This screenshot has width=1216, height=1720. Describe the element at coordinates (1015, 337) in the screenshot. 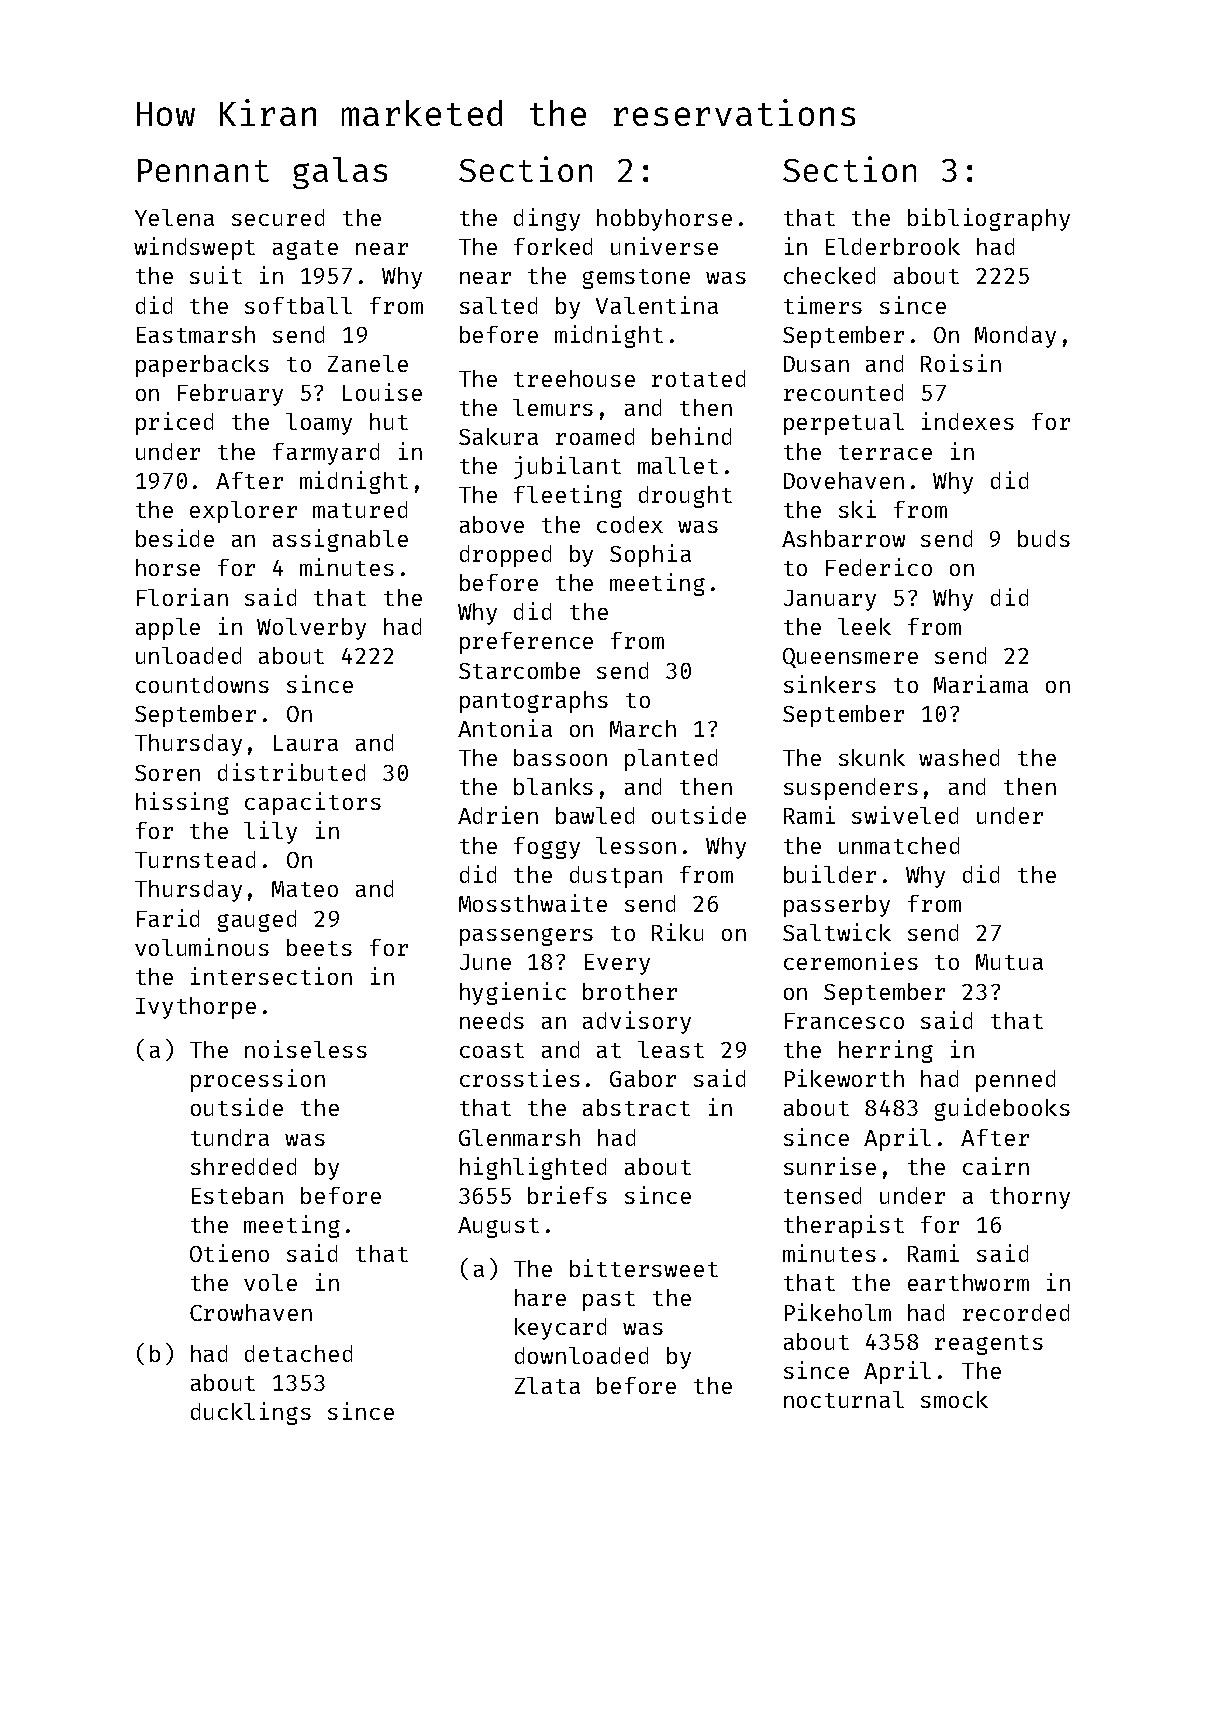

I see `Monday` at that location.
